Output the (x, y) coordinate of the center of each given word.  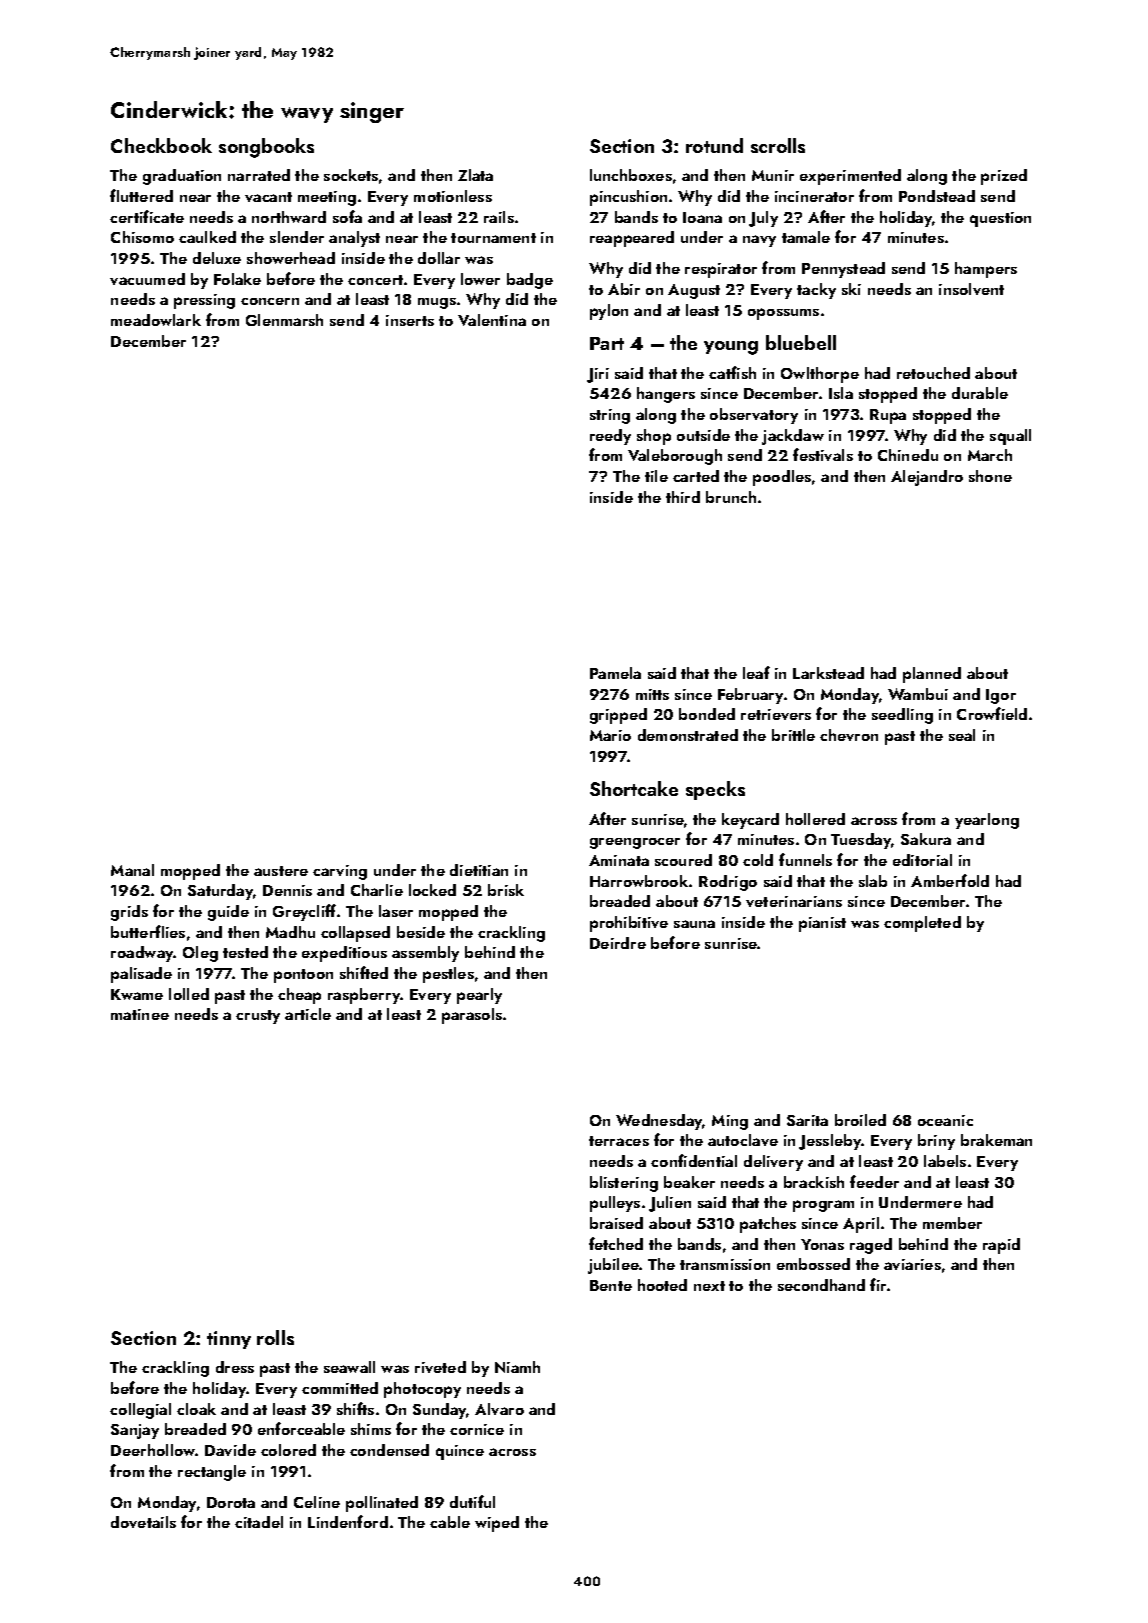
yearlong (987, 821)
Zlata (475, 175)
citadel (259, 1522)
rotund (714, 145)
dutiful (472, 1501)
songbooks (266, 148)
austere (281, 871)
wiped (497, 1524)
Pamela (615, 673)
